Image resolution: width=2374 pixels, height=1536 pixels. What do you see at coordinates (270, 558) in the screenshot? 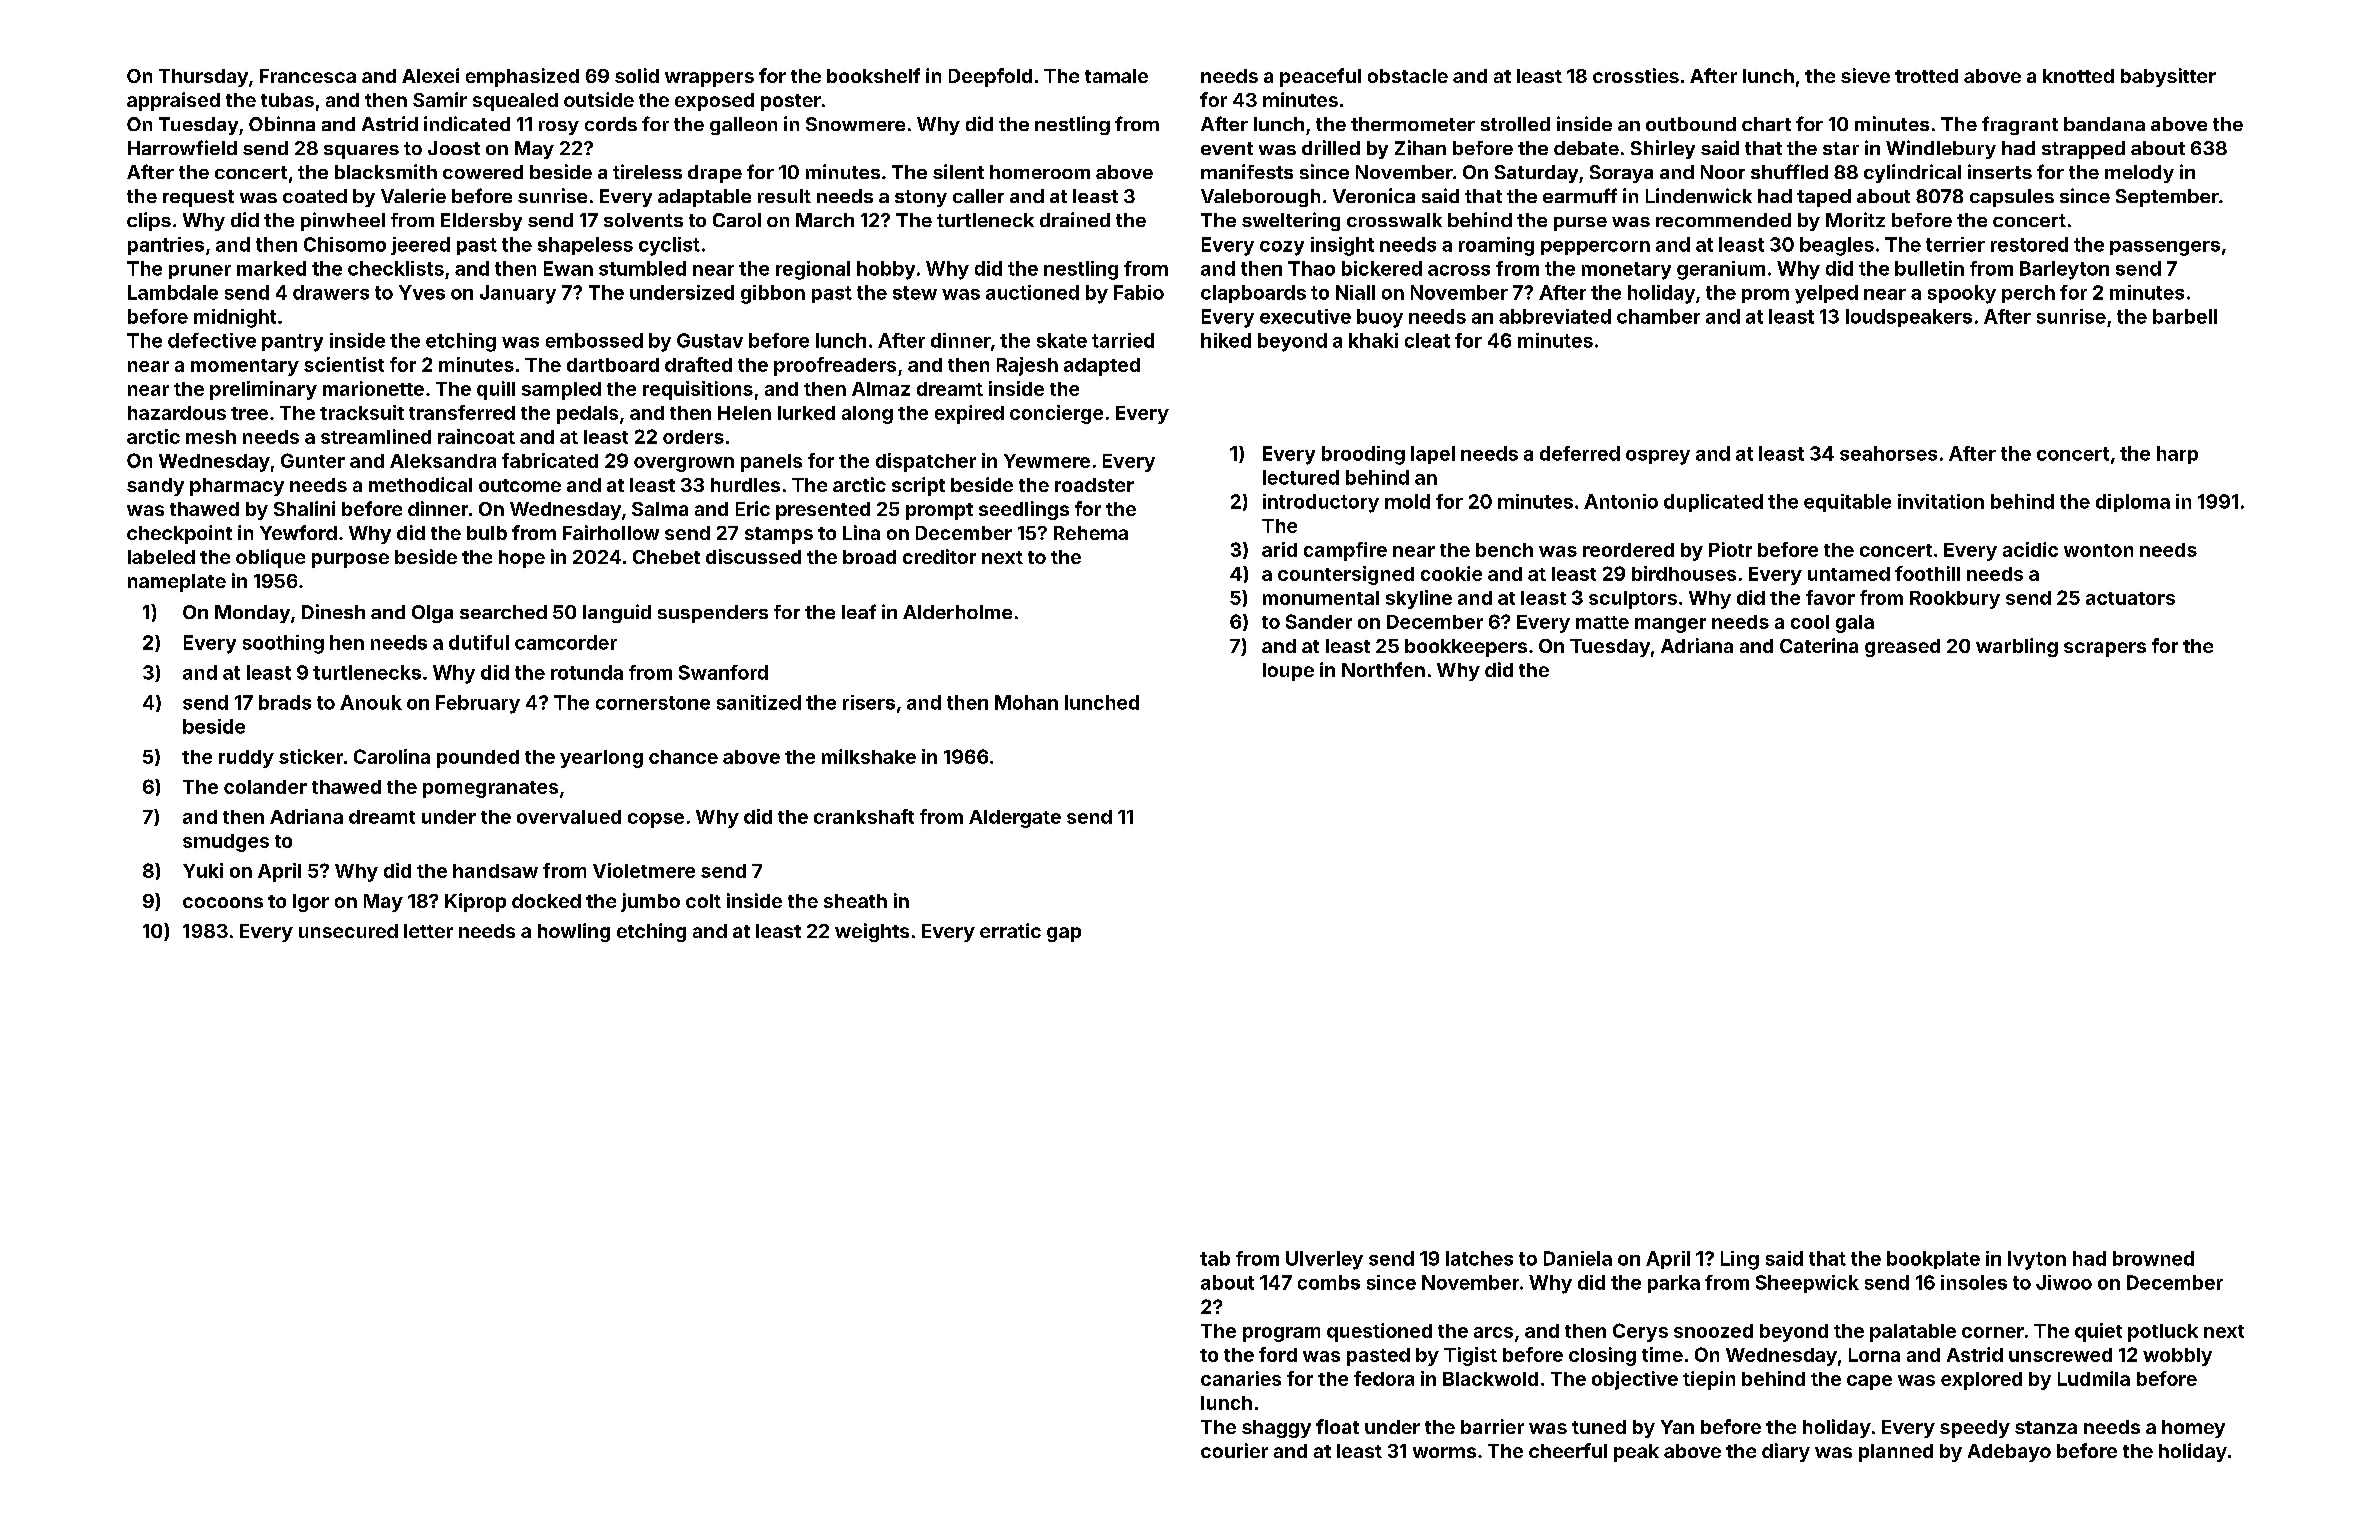
I see `oblique` at bounding box center [270, 558].
